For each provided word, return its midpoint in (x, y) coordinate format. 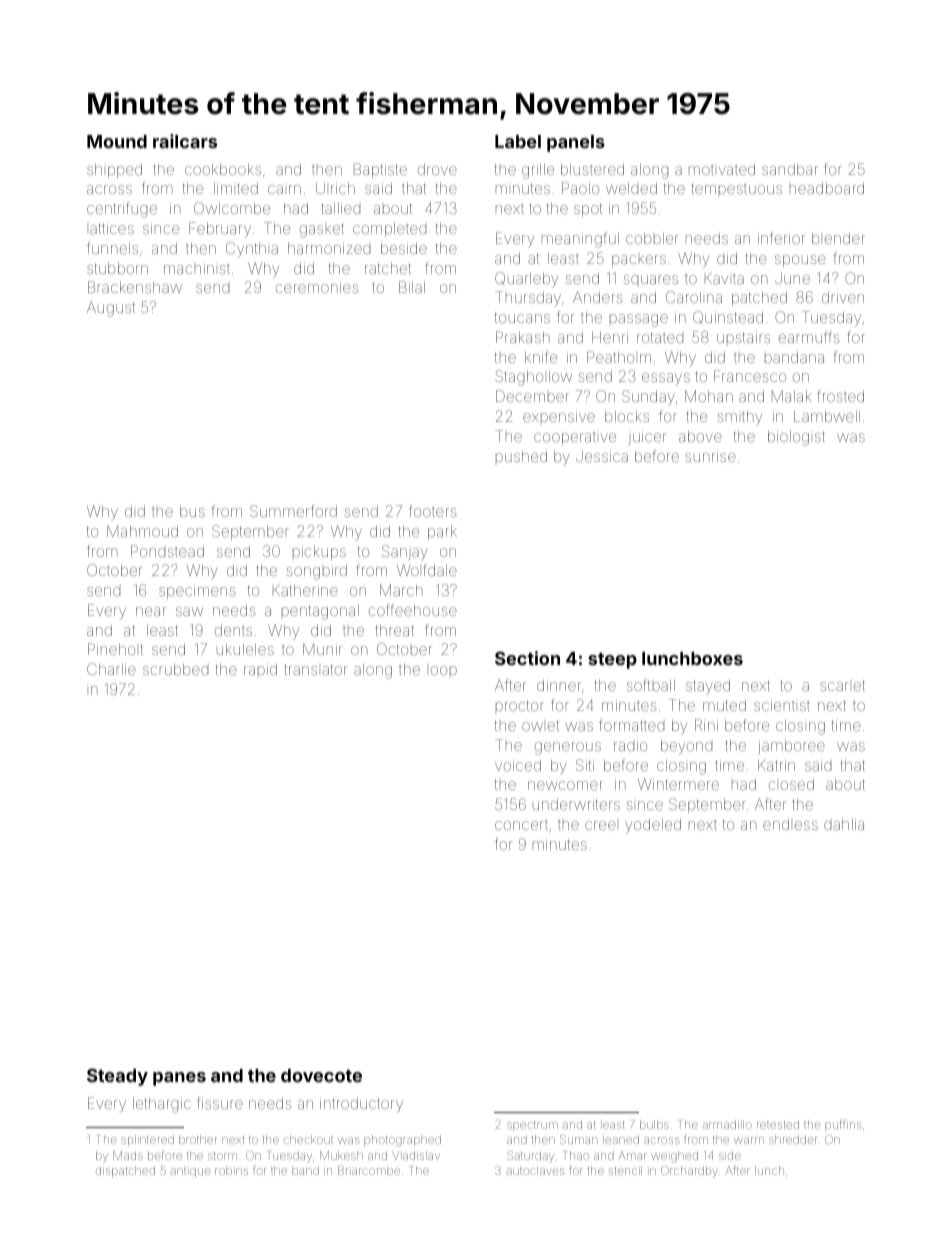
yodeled (653, 826)
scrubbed (175, 669)
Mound (117, 141)
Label (518, 141)
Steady (117, 1077)
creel (600, 825)
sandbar (790, 169)
